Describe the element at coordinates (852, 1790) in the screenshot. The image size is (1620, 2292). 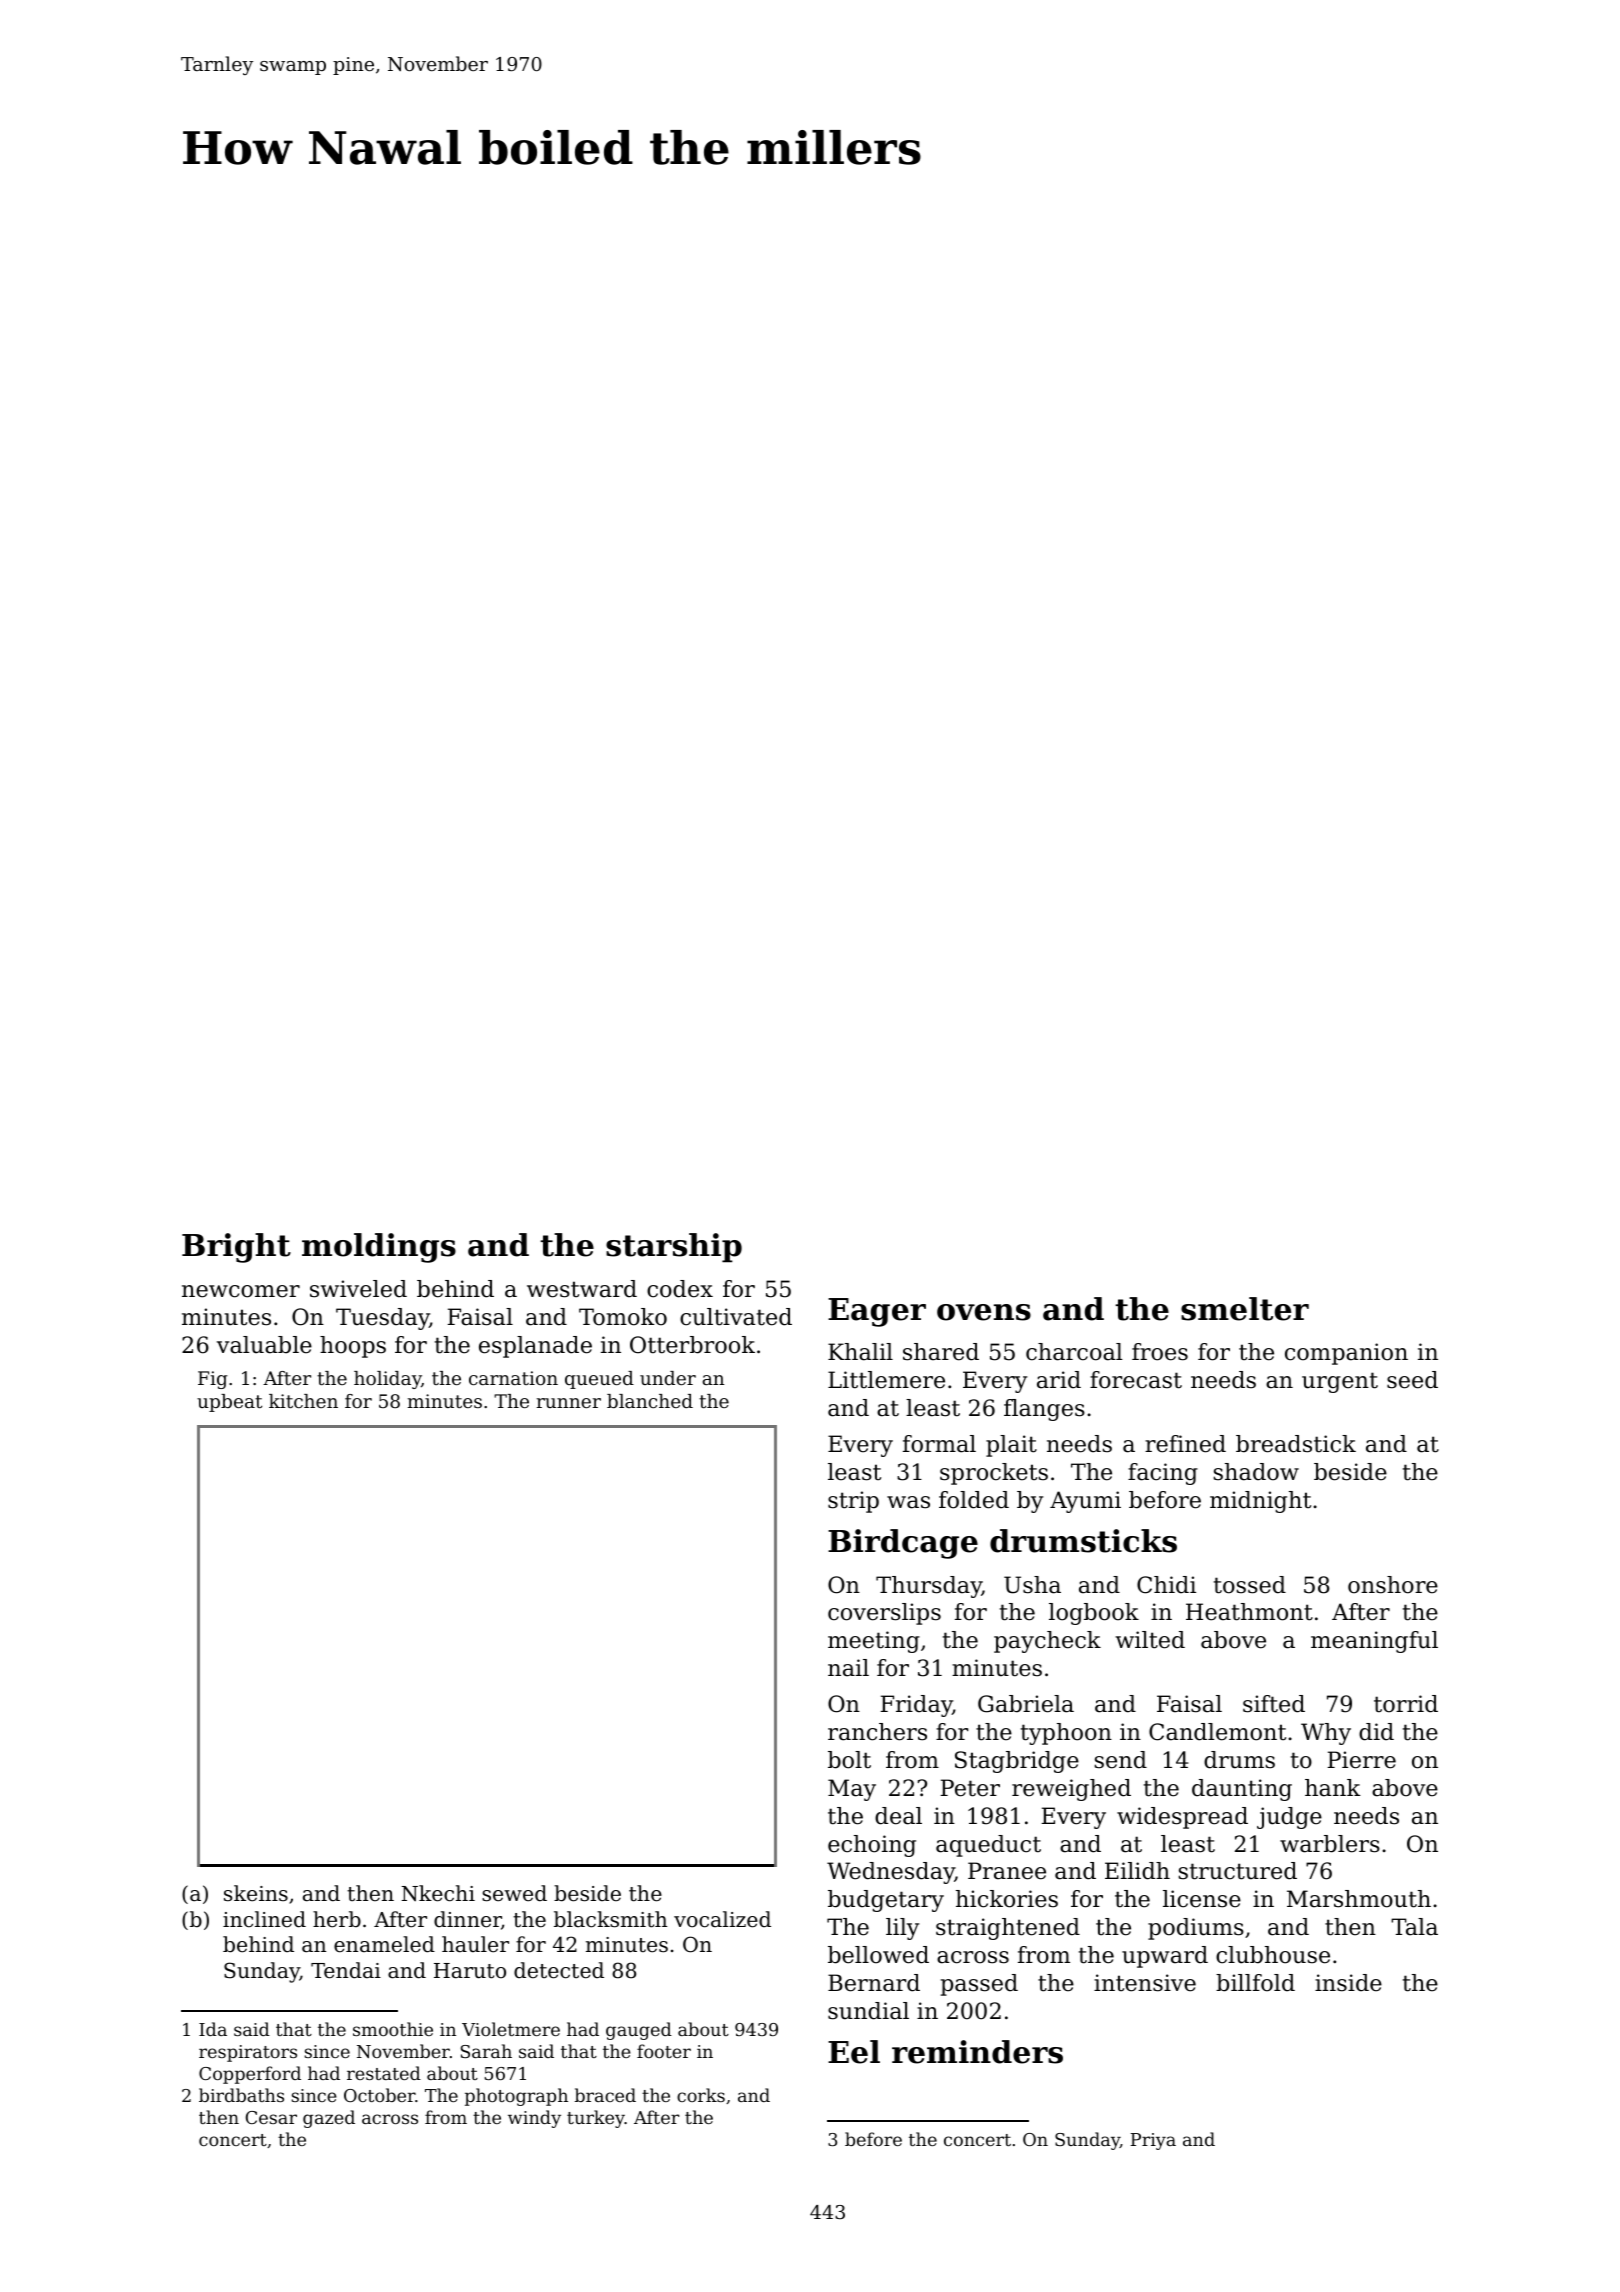
I see `May` at that location.
